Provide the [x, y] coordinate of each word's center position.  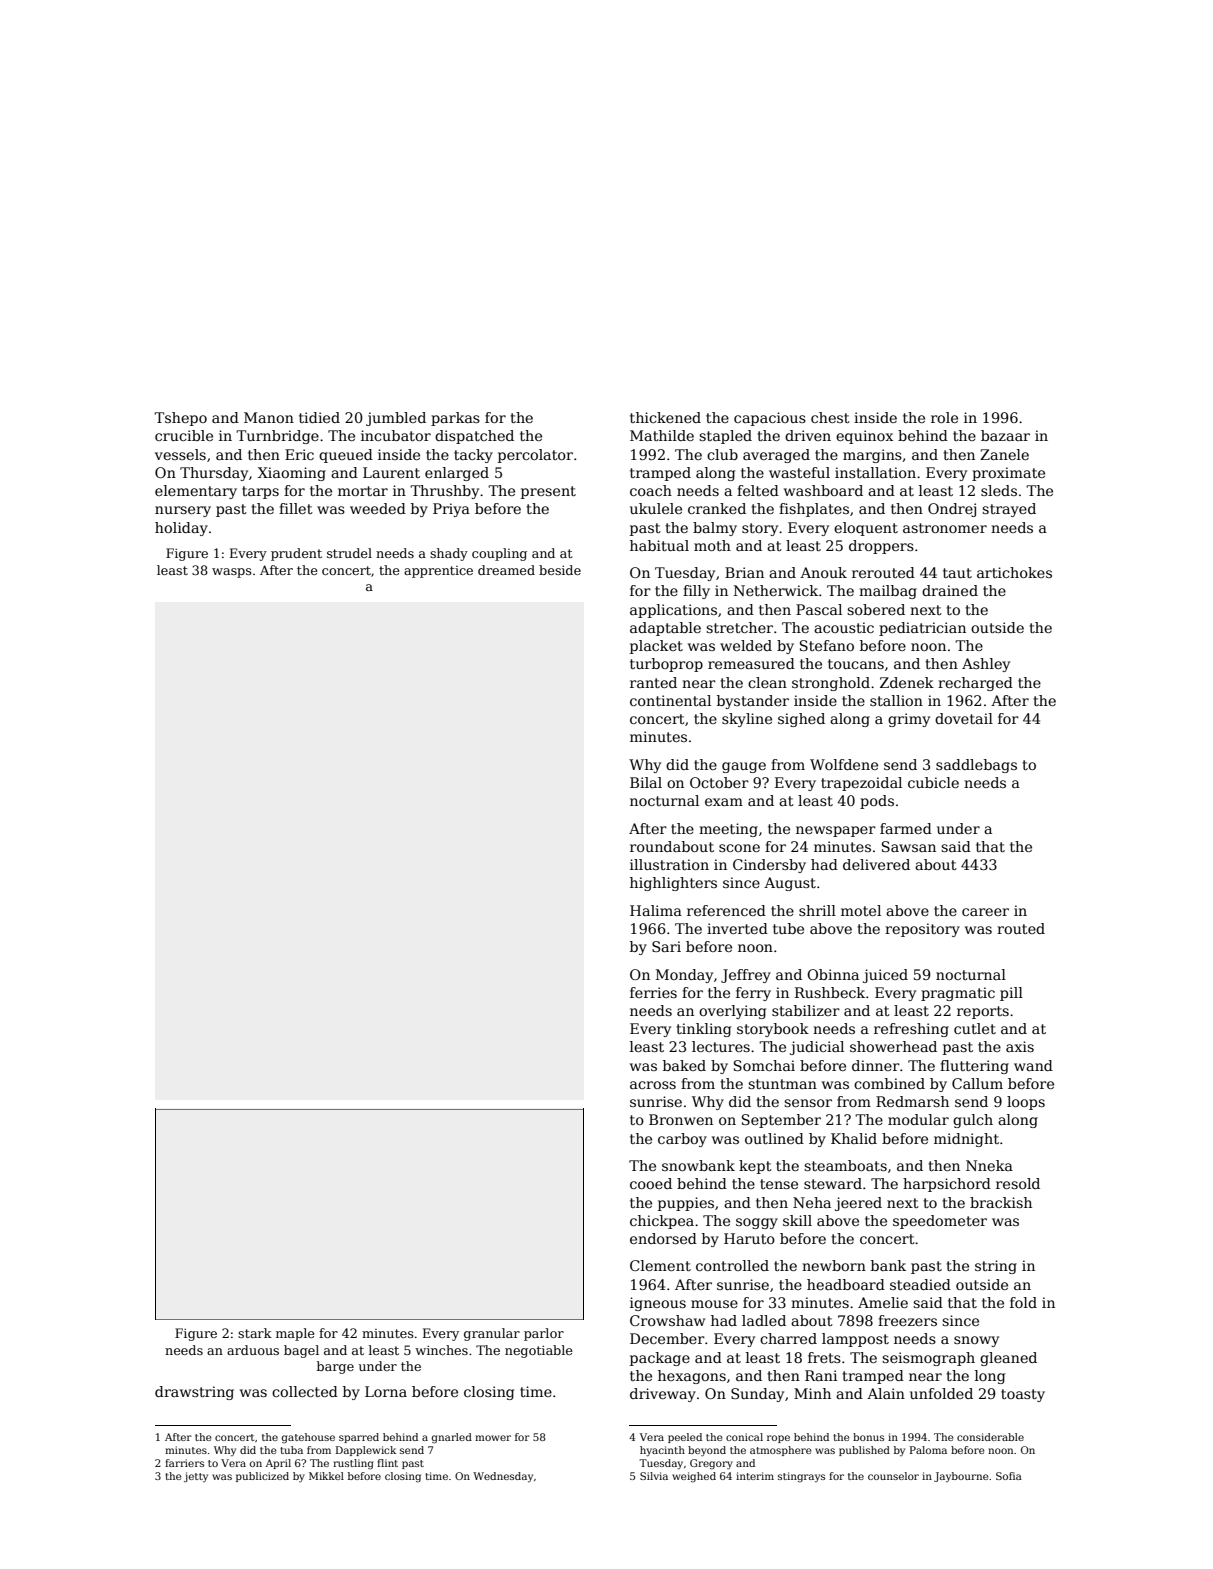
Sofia [1009, 1476]
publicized [262, 1477]
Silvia [654, 1476]
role [944, 417]
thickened [665, 417]
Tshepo [180, 419]
